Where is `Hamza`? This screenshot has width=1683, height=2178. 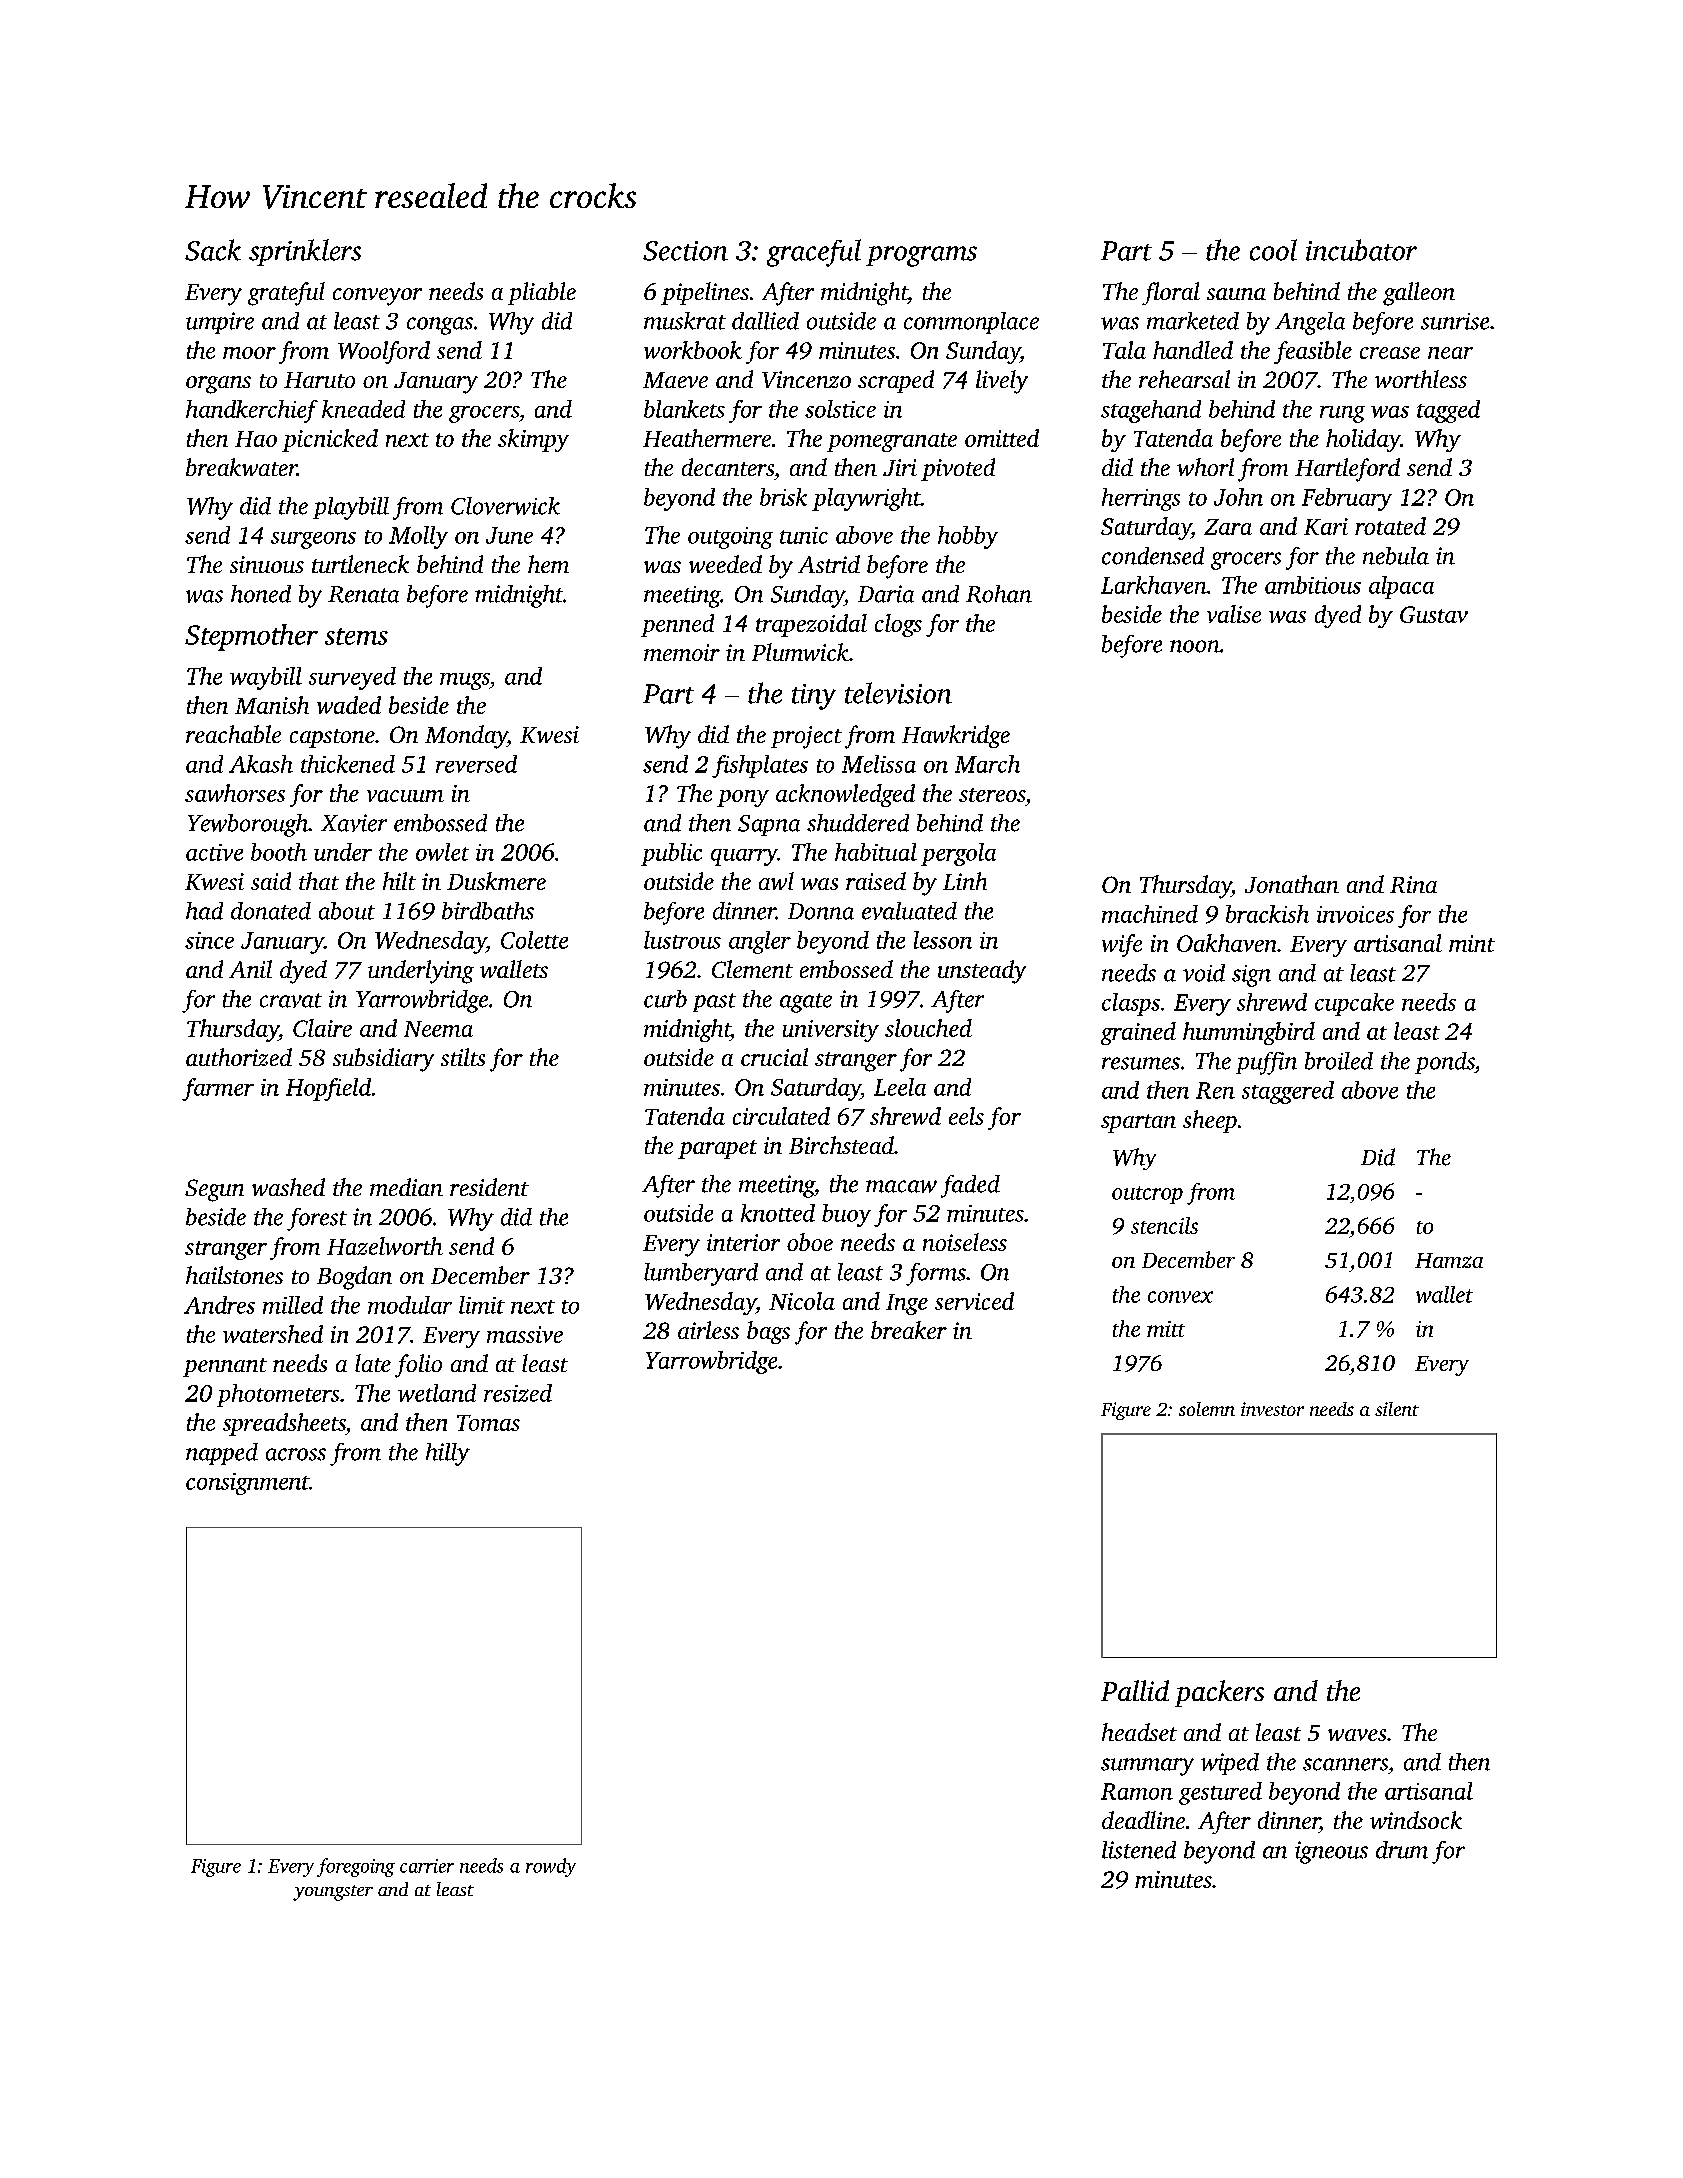
Hamza is located at coordinates (1449, 1260).
